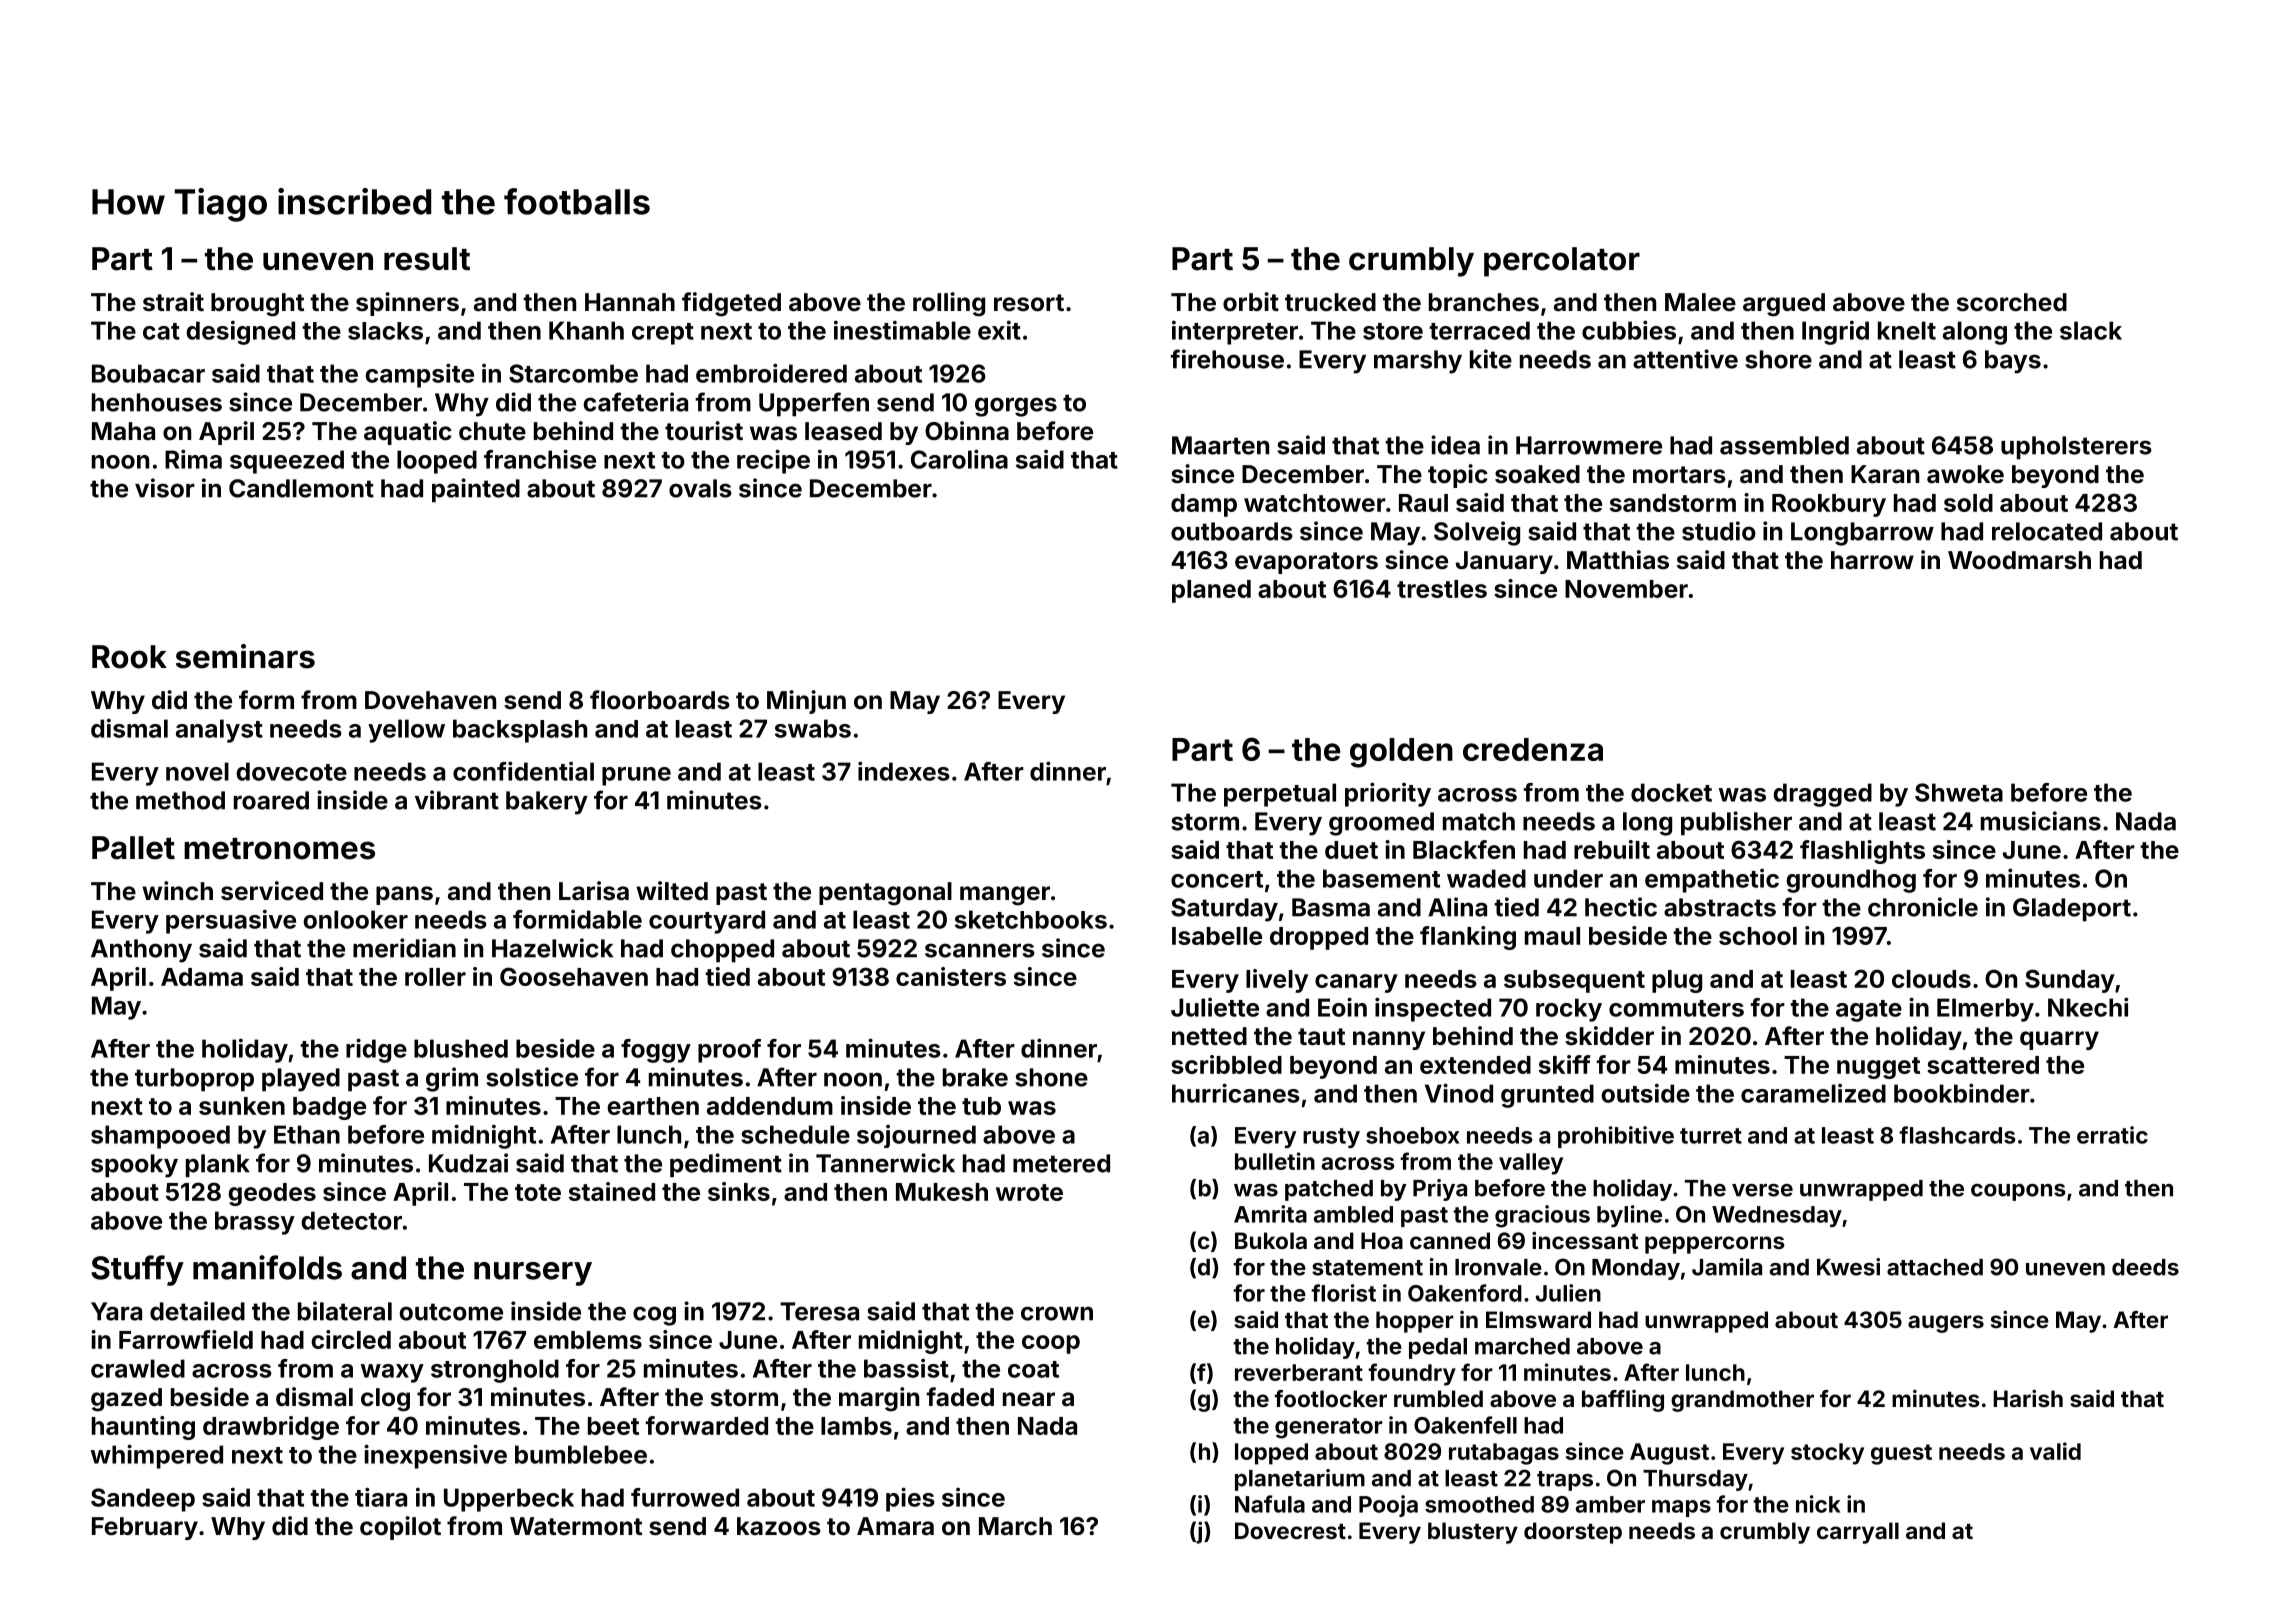  What do you see at coordinates (407, 304) in the screenshot?
I see `spinners` at bounding box center [407, 304].
